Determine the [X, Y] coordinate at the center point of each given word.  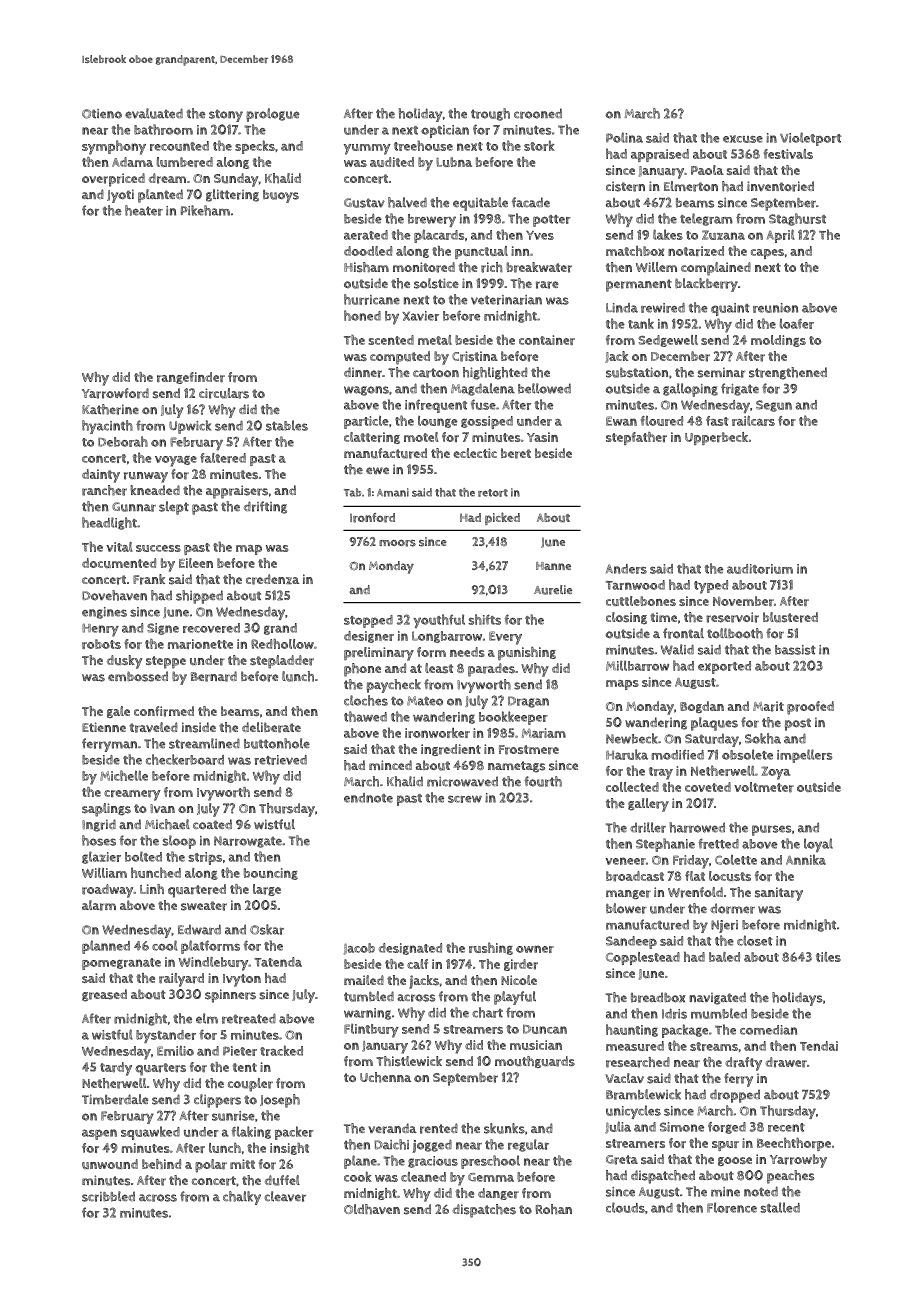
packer [294, 1133]
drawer [786, 1062]
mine [725, 1192]
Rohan [553, 1209]
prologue [273, 115]
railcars [753, 420]
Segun [774, 406]
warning [367, 1014]
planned [106, 947]
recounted [179, 146]
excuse [743, 139]
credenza [273, 579]
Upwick [190, 427]
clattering [372, 438]
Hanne [553, 566]
